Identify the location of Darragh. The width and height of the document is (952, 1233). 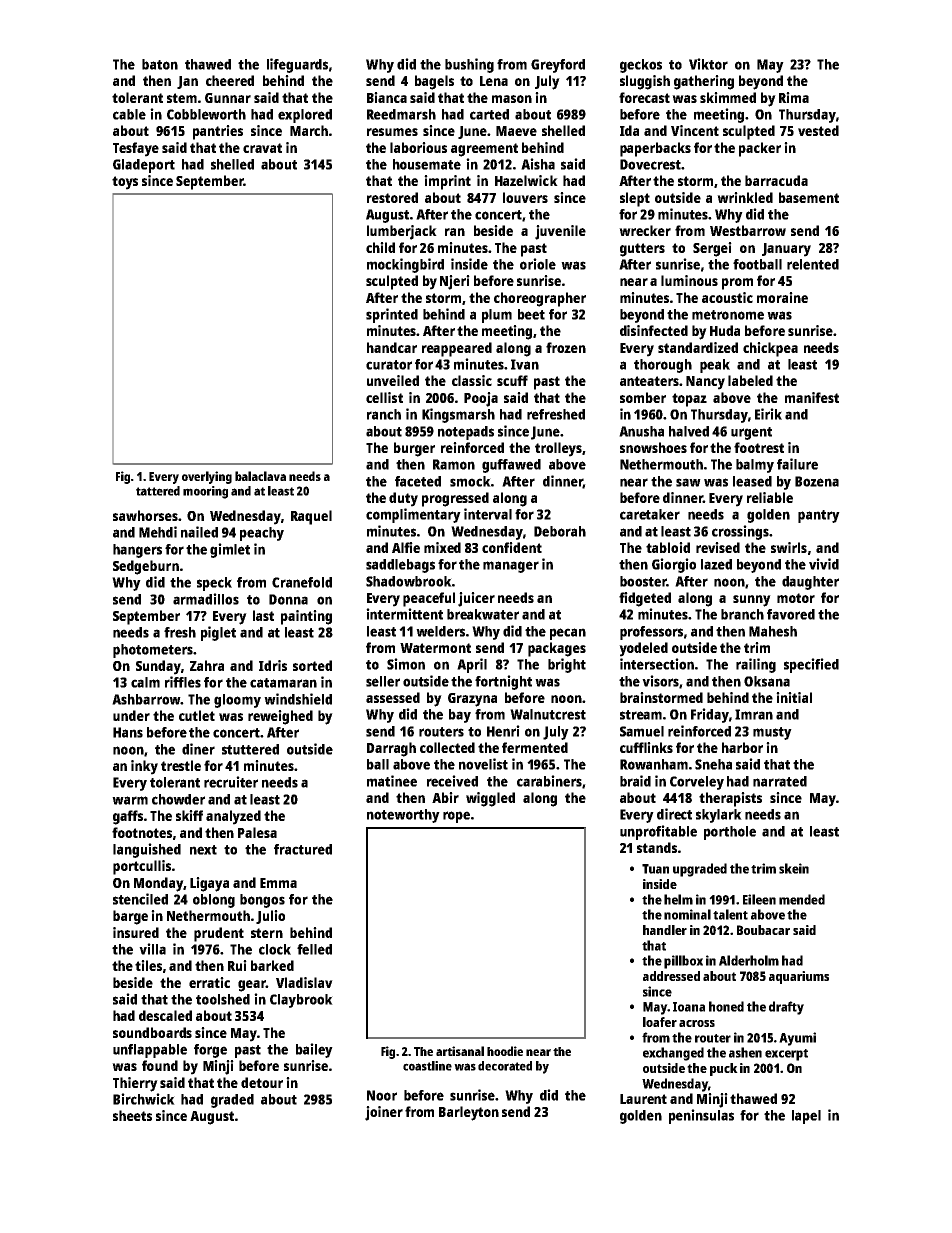
(391, 749).
